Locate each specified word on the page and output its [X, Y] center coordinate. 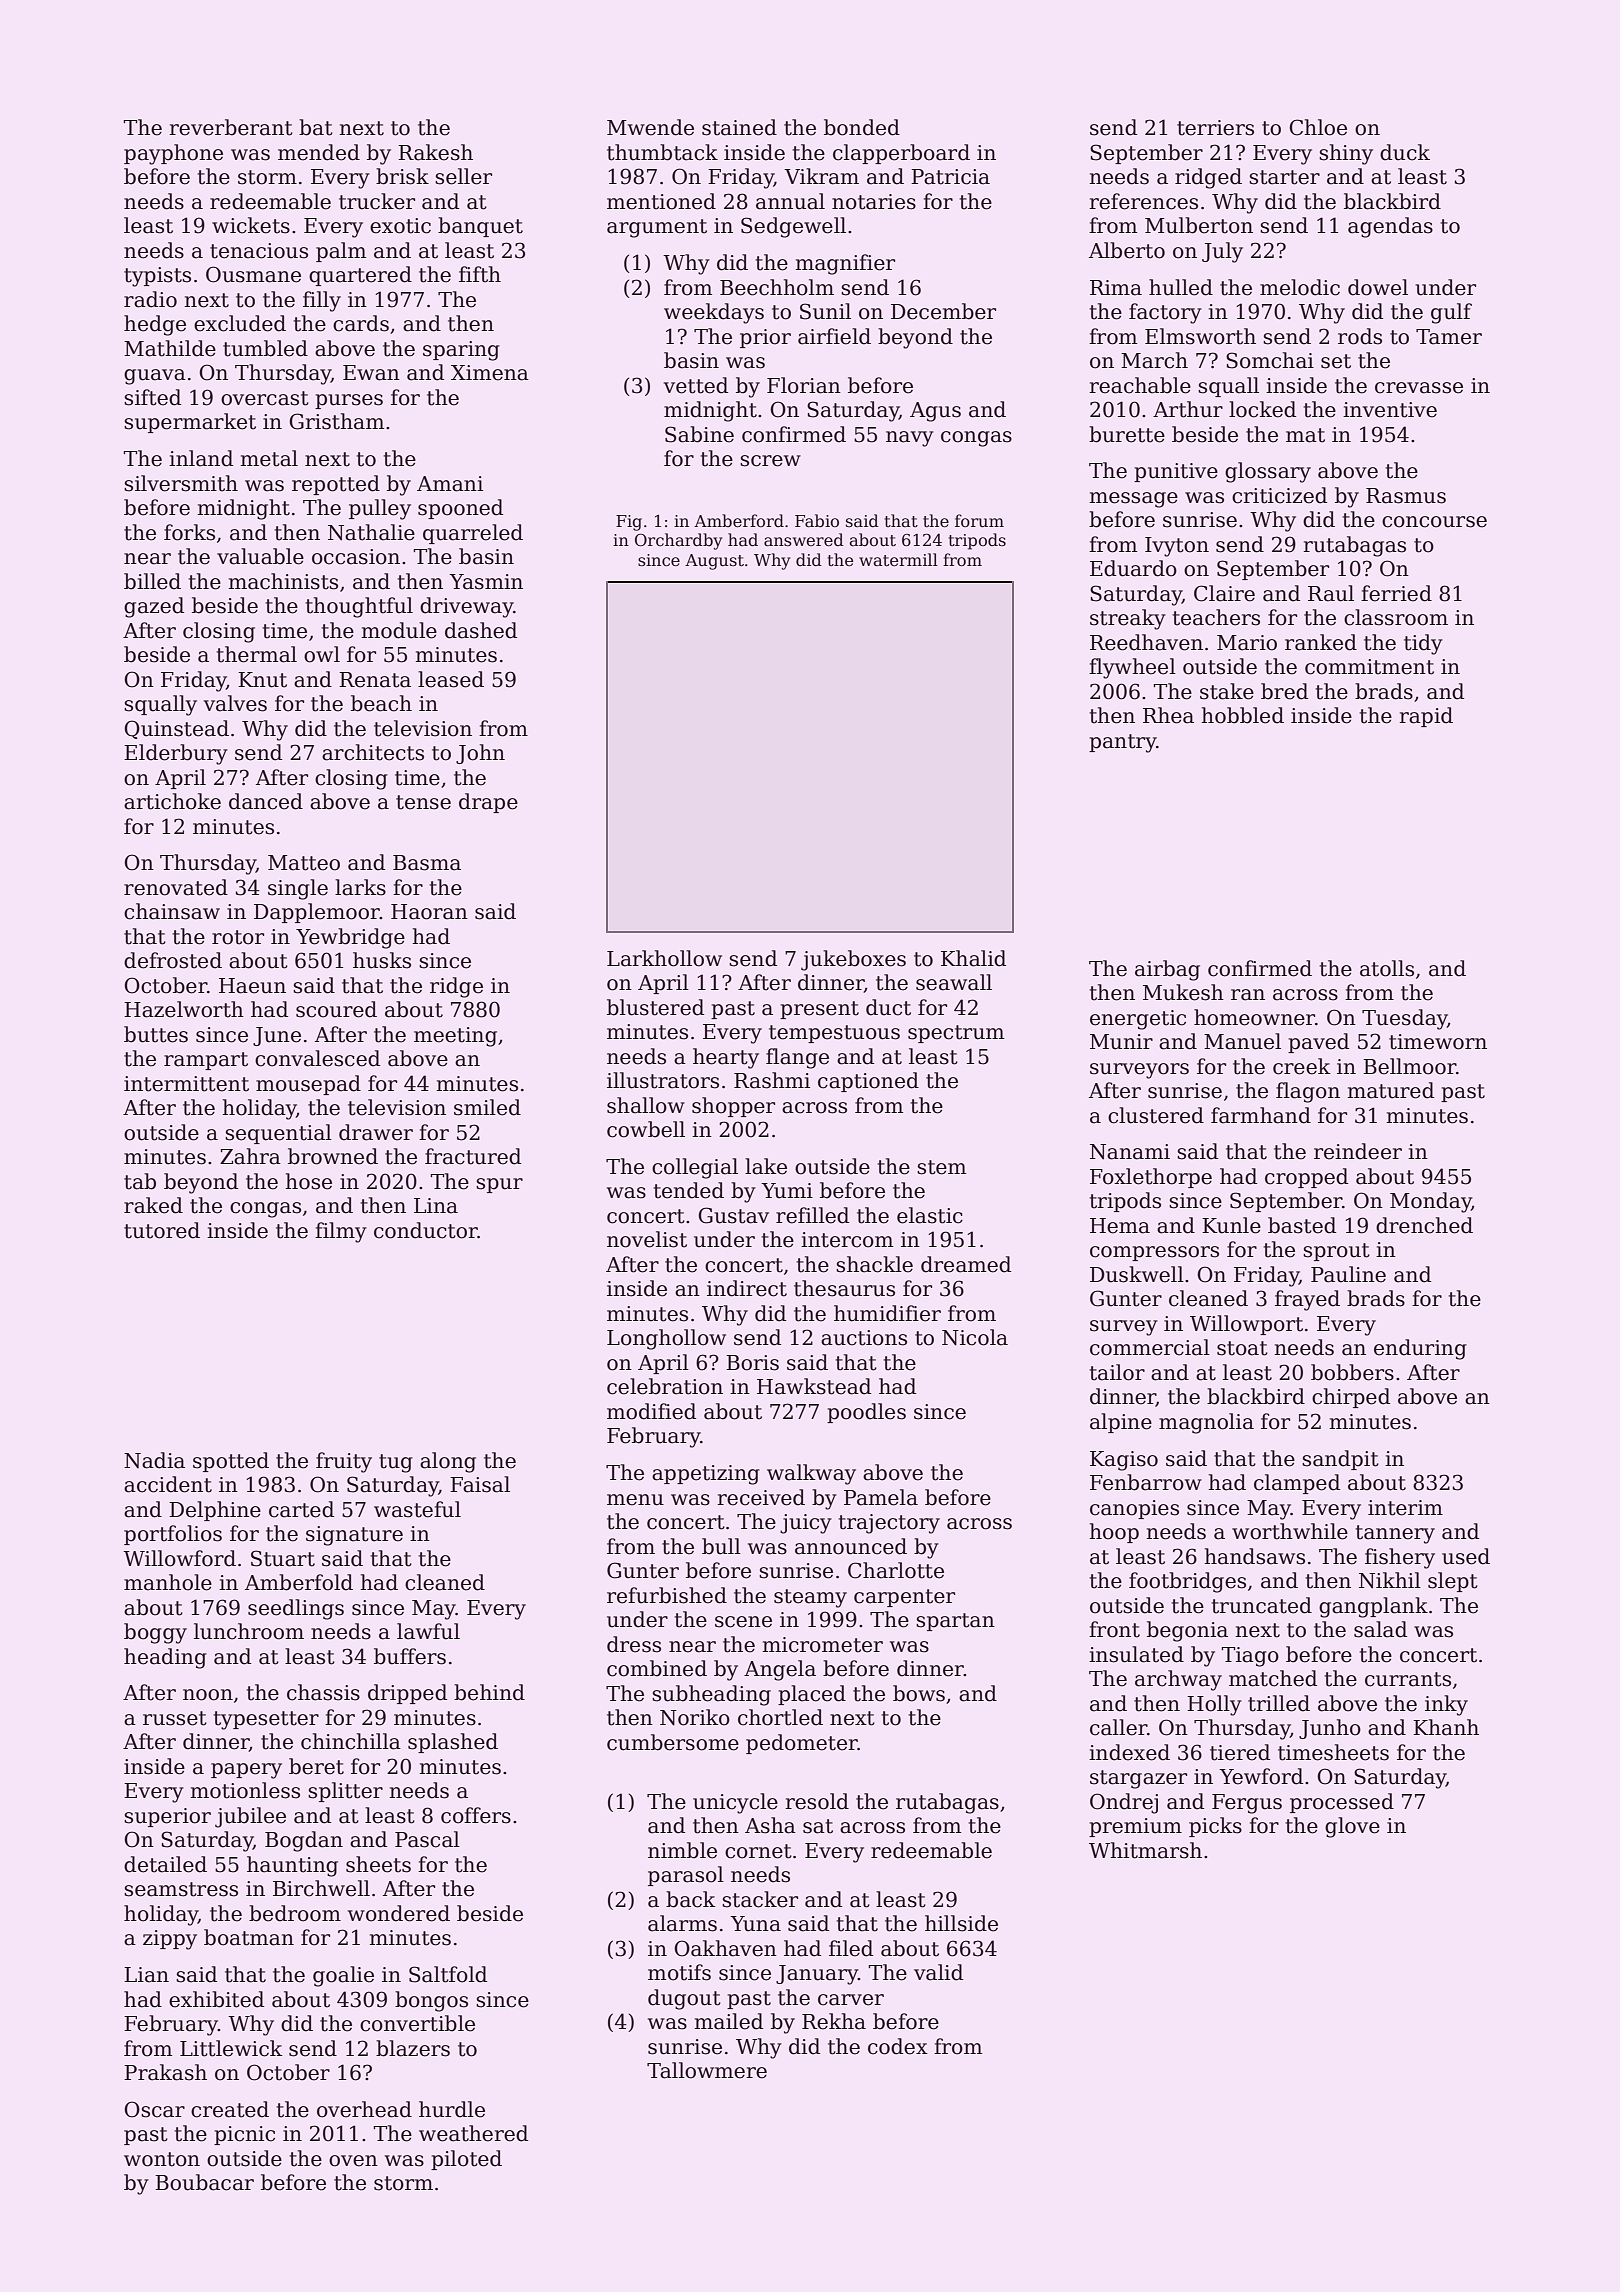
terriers [1215, 128]
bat [316, 127]
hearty [726, 1058]
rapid [1426, 717]
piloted [466, 2160]
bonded [862, 127]
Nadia [154, 1460]
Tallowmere [707, 2070]
